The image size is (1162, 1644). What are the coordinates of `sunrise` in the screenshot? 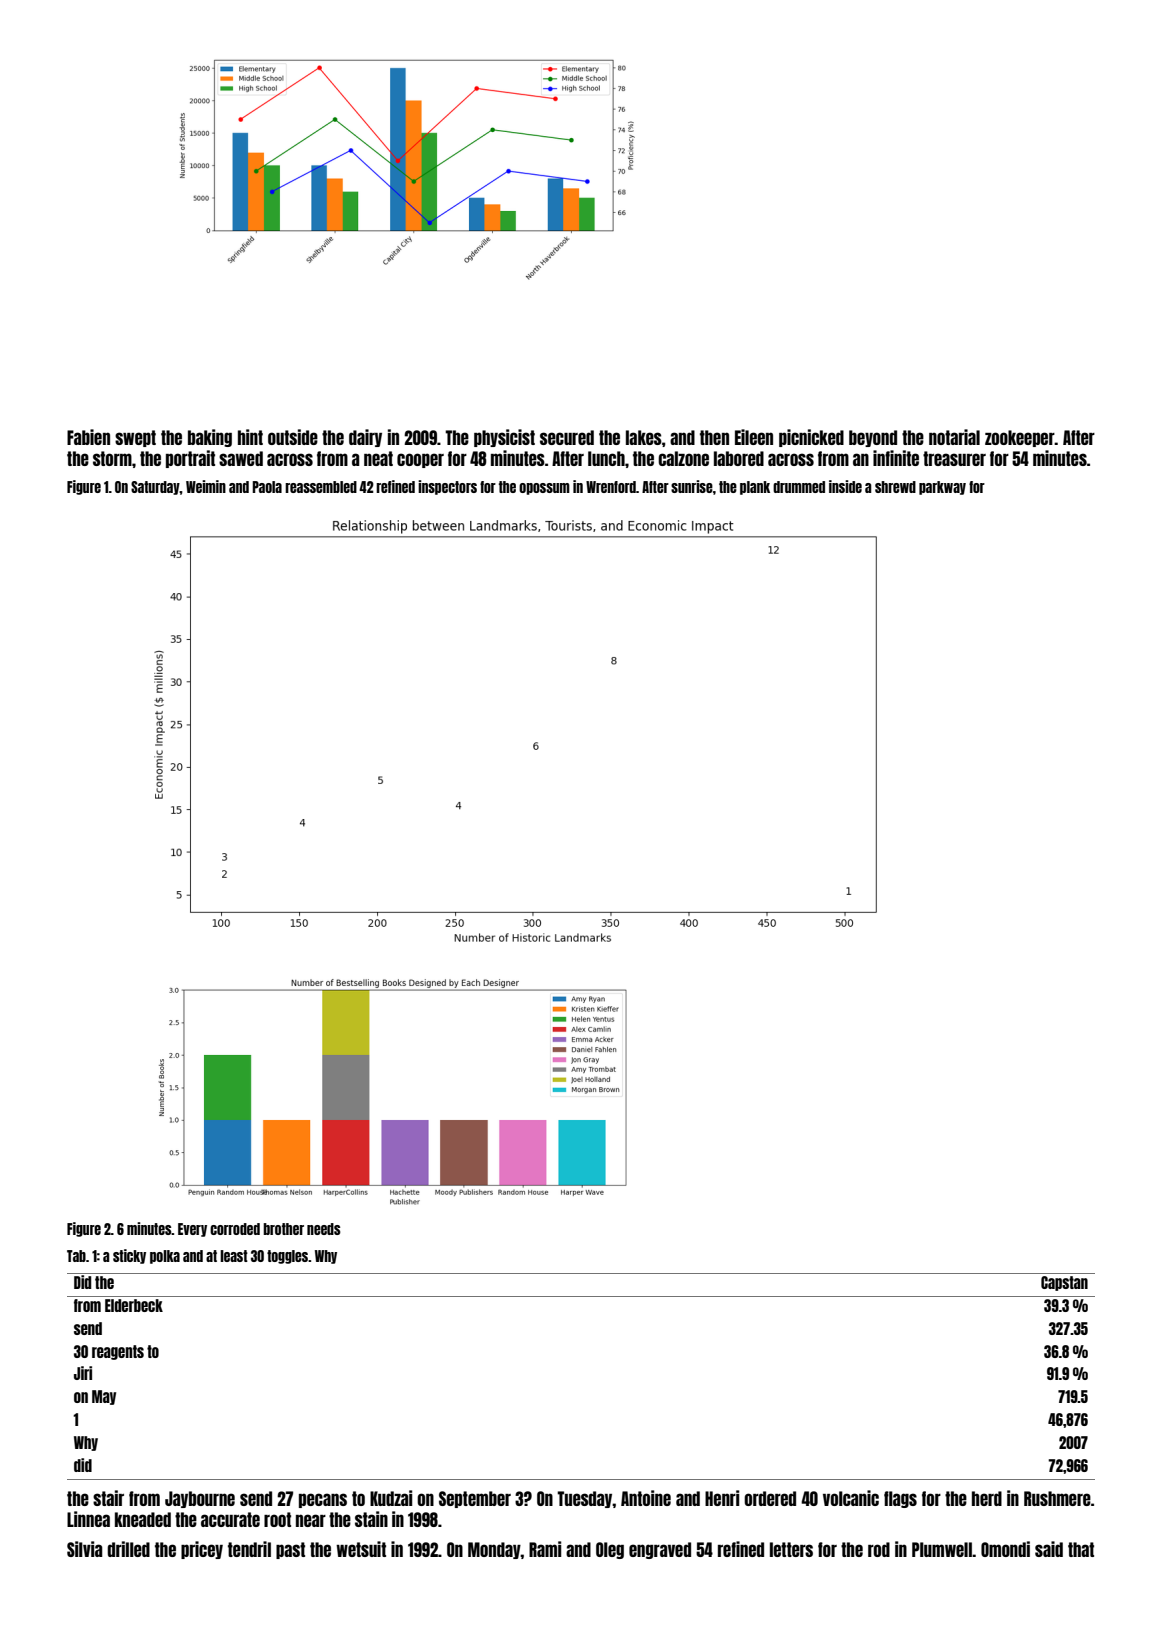 It's located at (692, 486).
